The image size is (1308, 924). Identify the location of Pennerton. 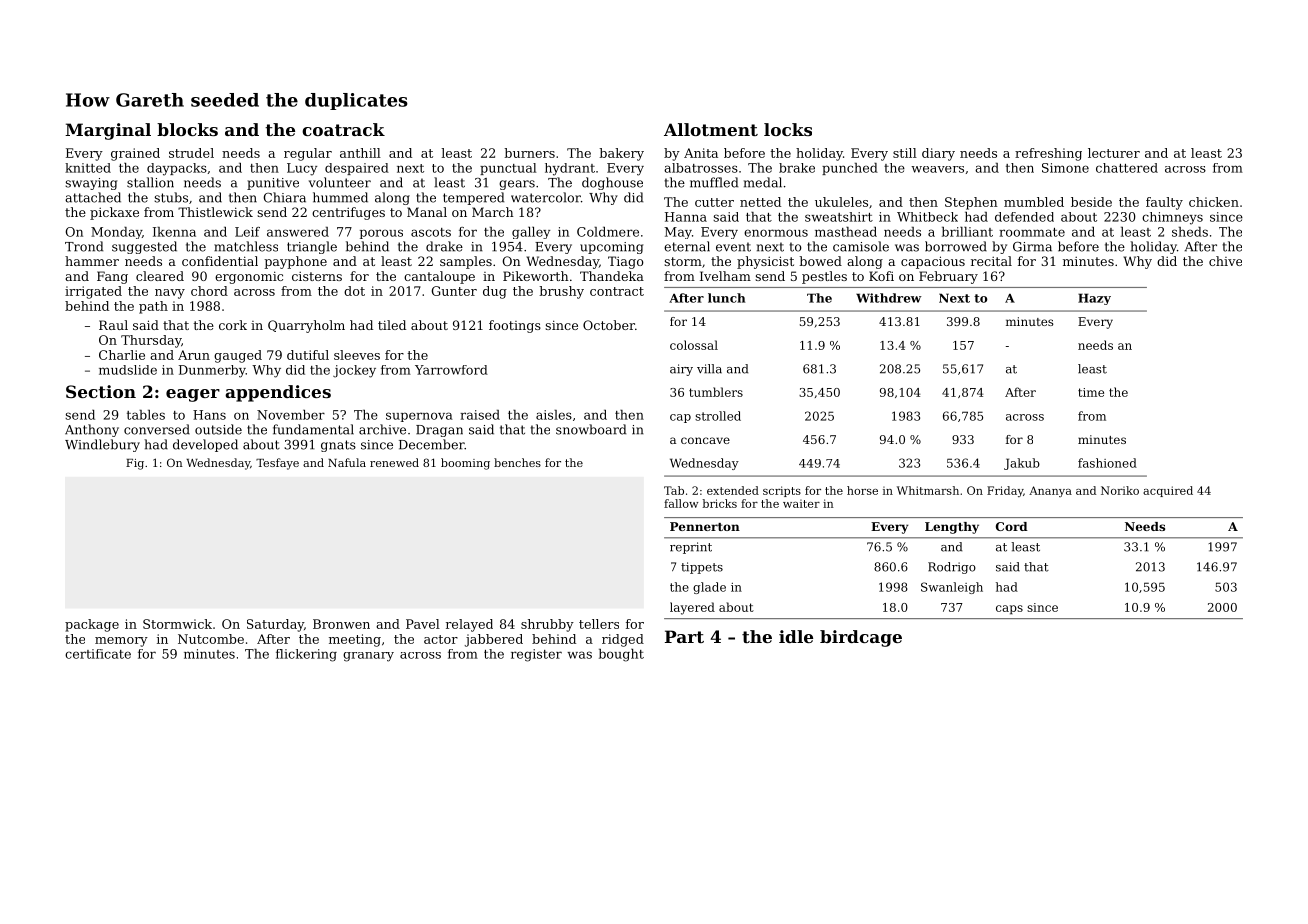
(705, 526).
